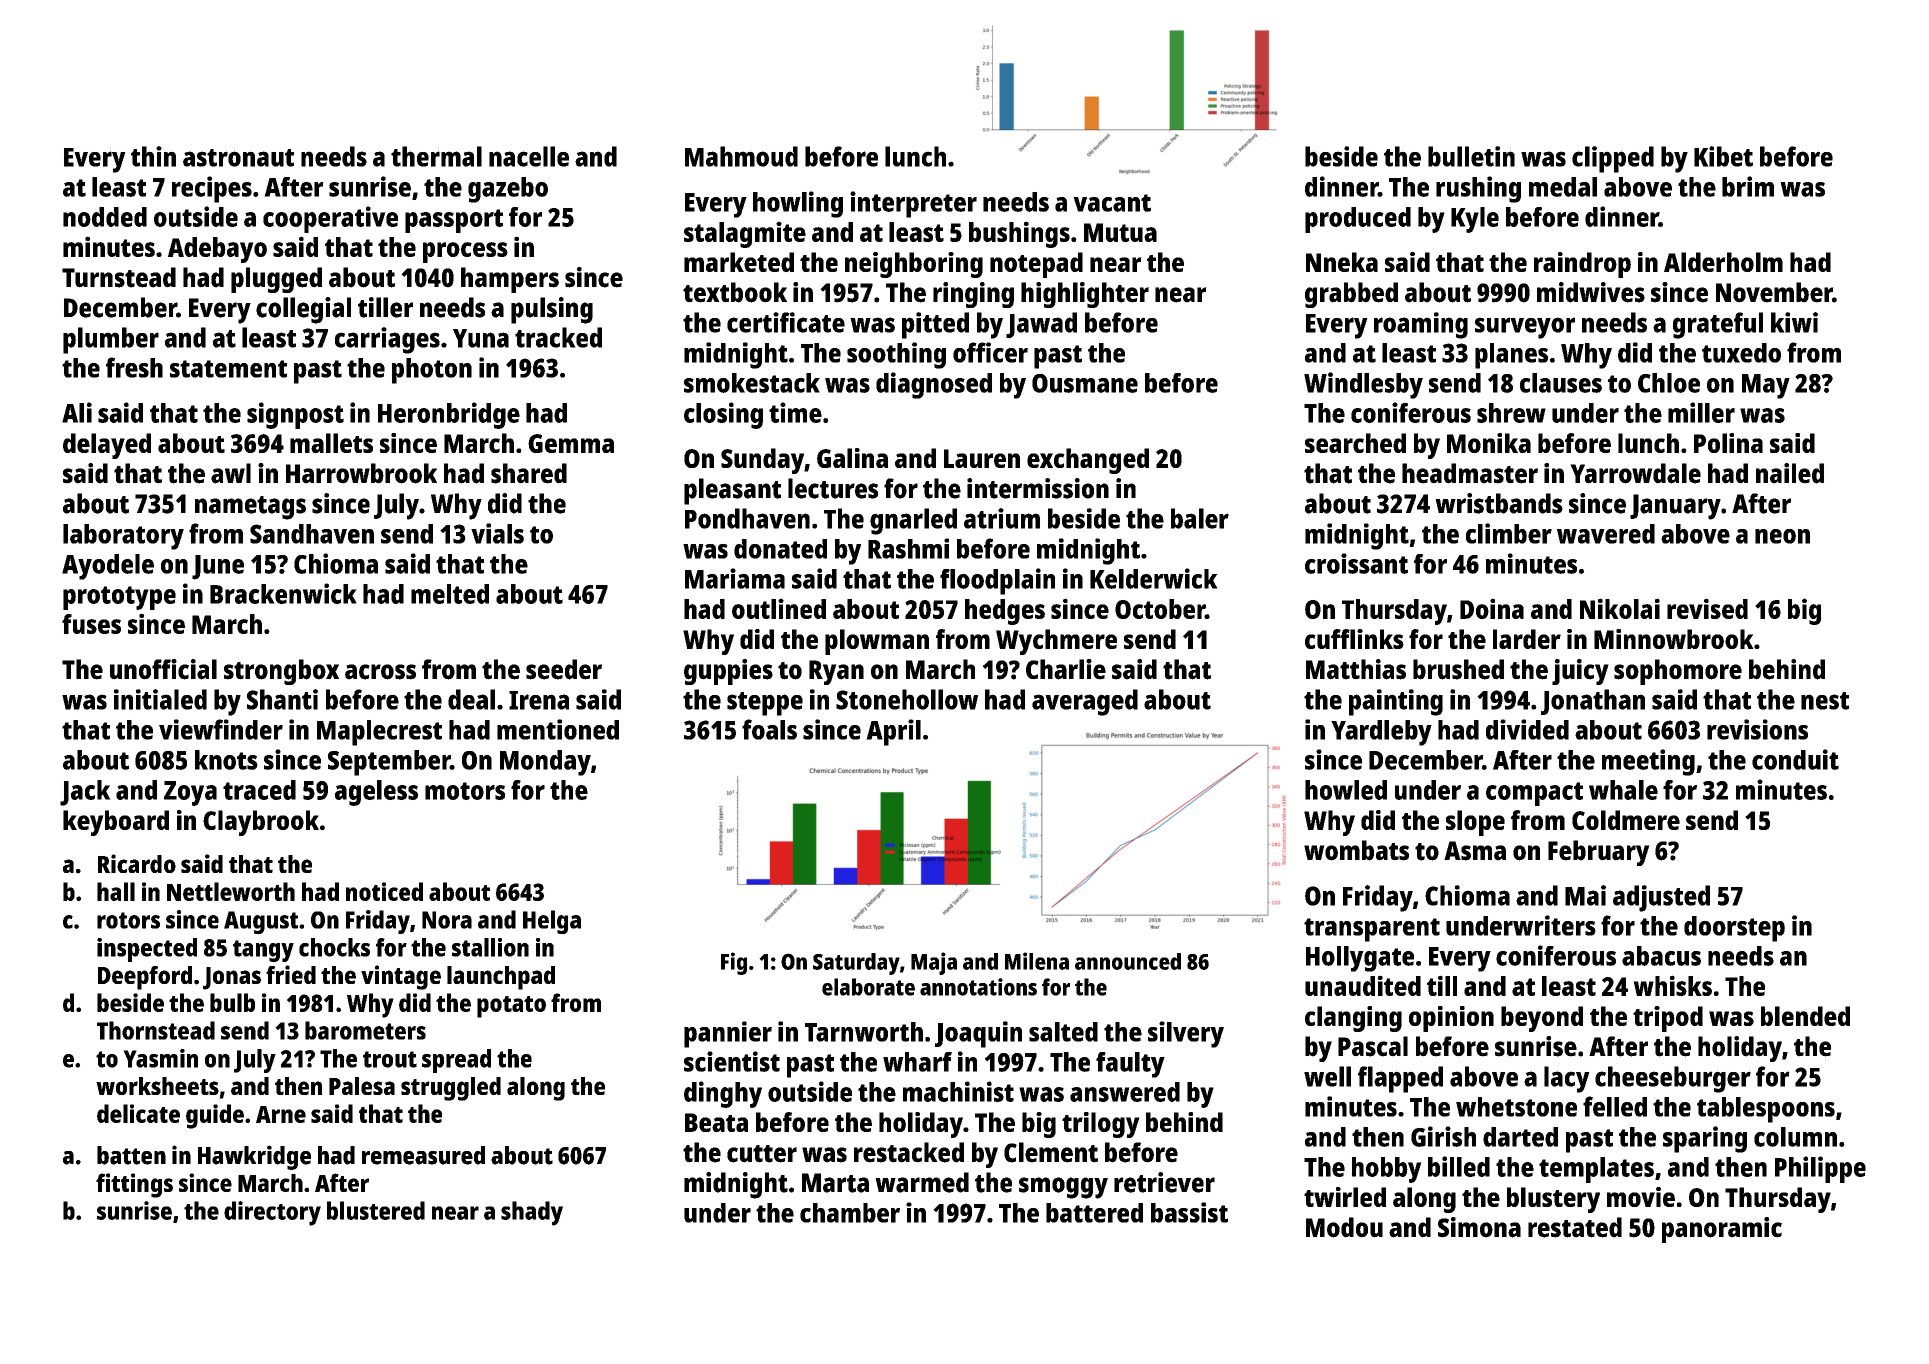 The width and height of the image is (1929, 1364). I want to click on averaged, so click(1085, 702).
